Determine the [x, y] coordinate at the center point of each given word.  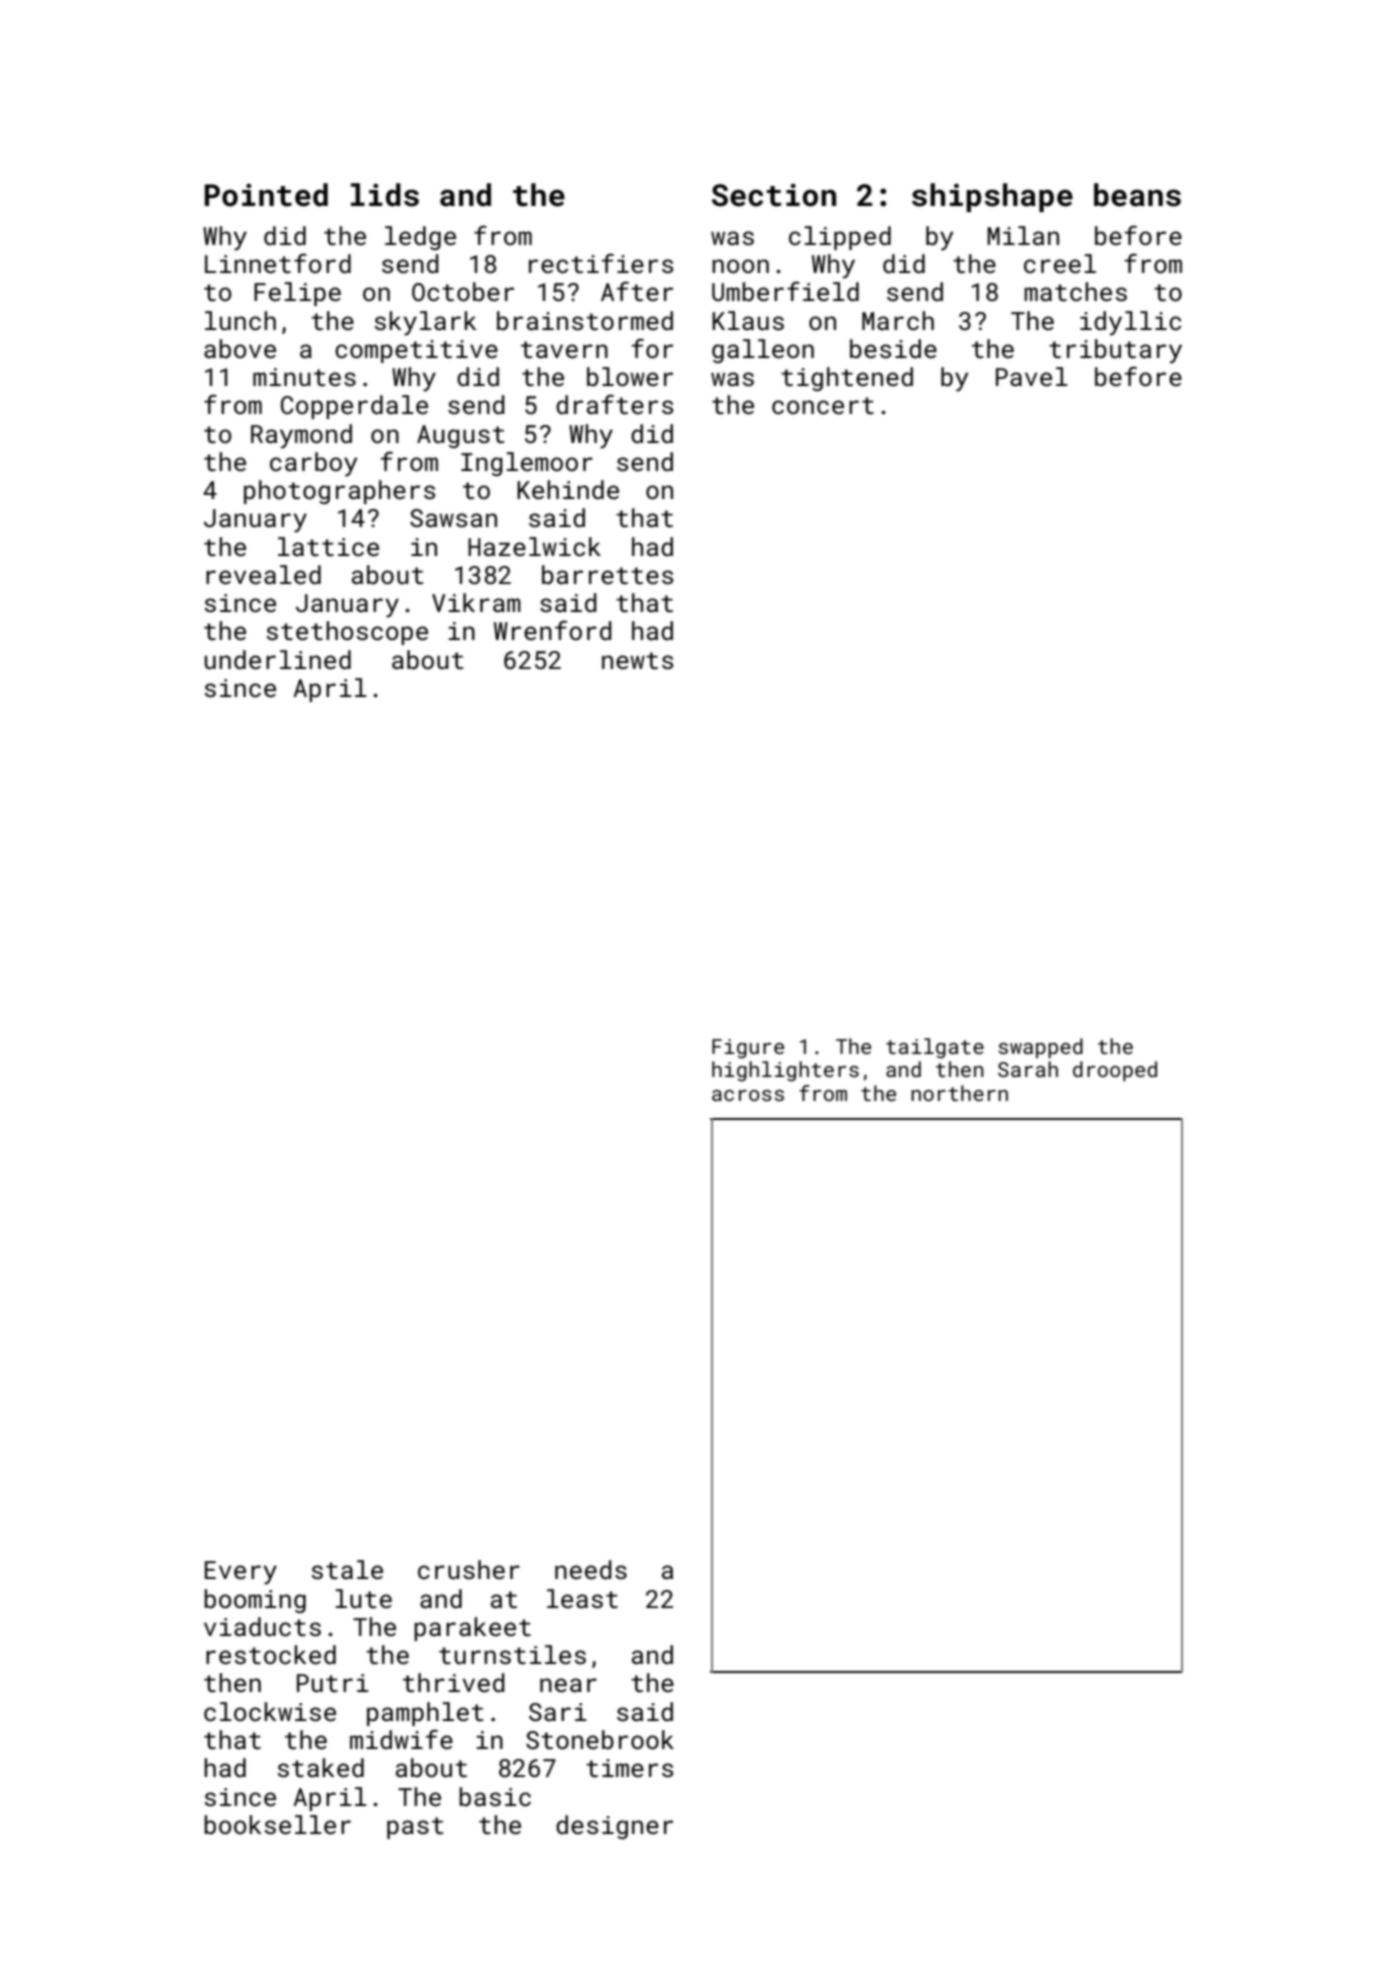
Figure [748, 1049]
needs [591, 1570]
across [748, 1095]
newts [637, 661]
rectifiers [601, 263]
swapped [1041, 1048]
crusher [469, 1570]
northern [959, 1093]
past [415, 1828]
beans [1137, 195]
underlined [278, 660]
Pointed [266, 195]
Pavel [1032, 377]
